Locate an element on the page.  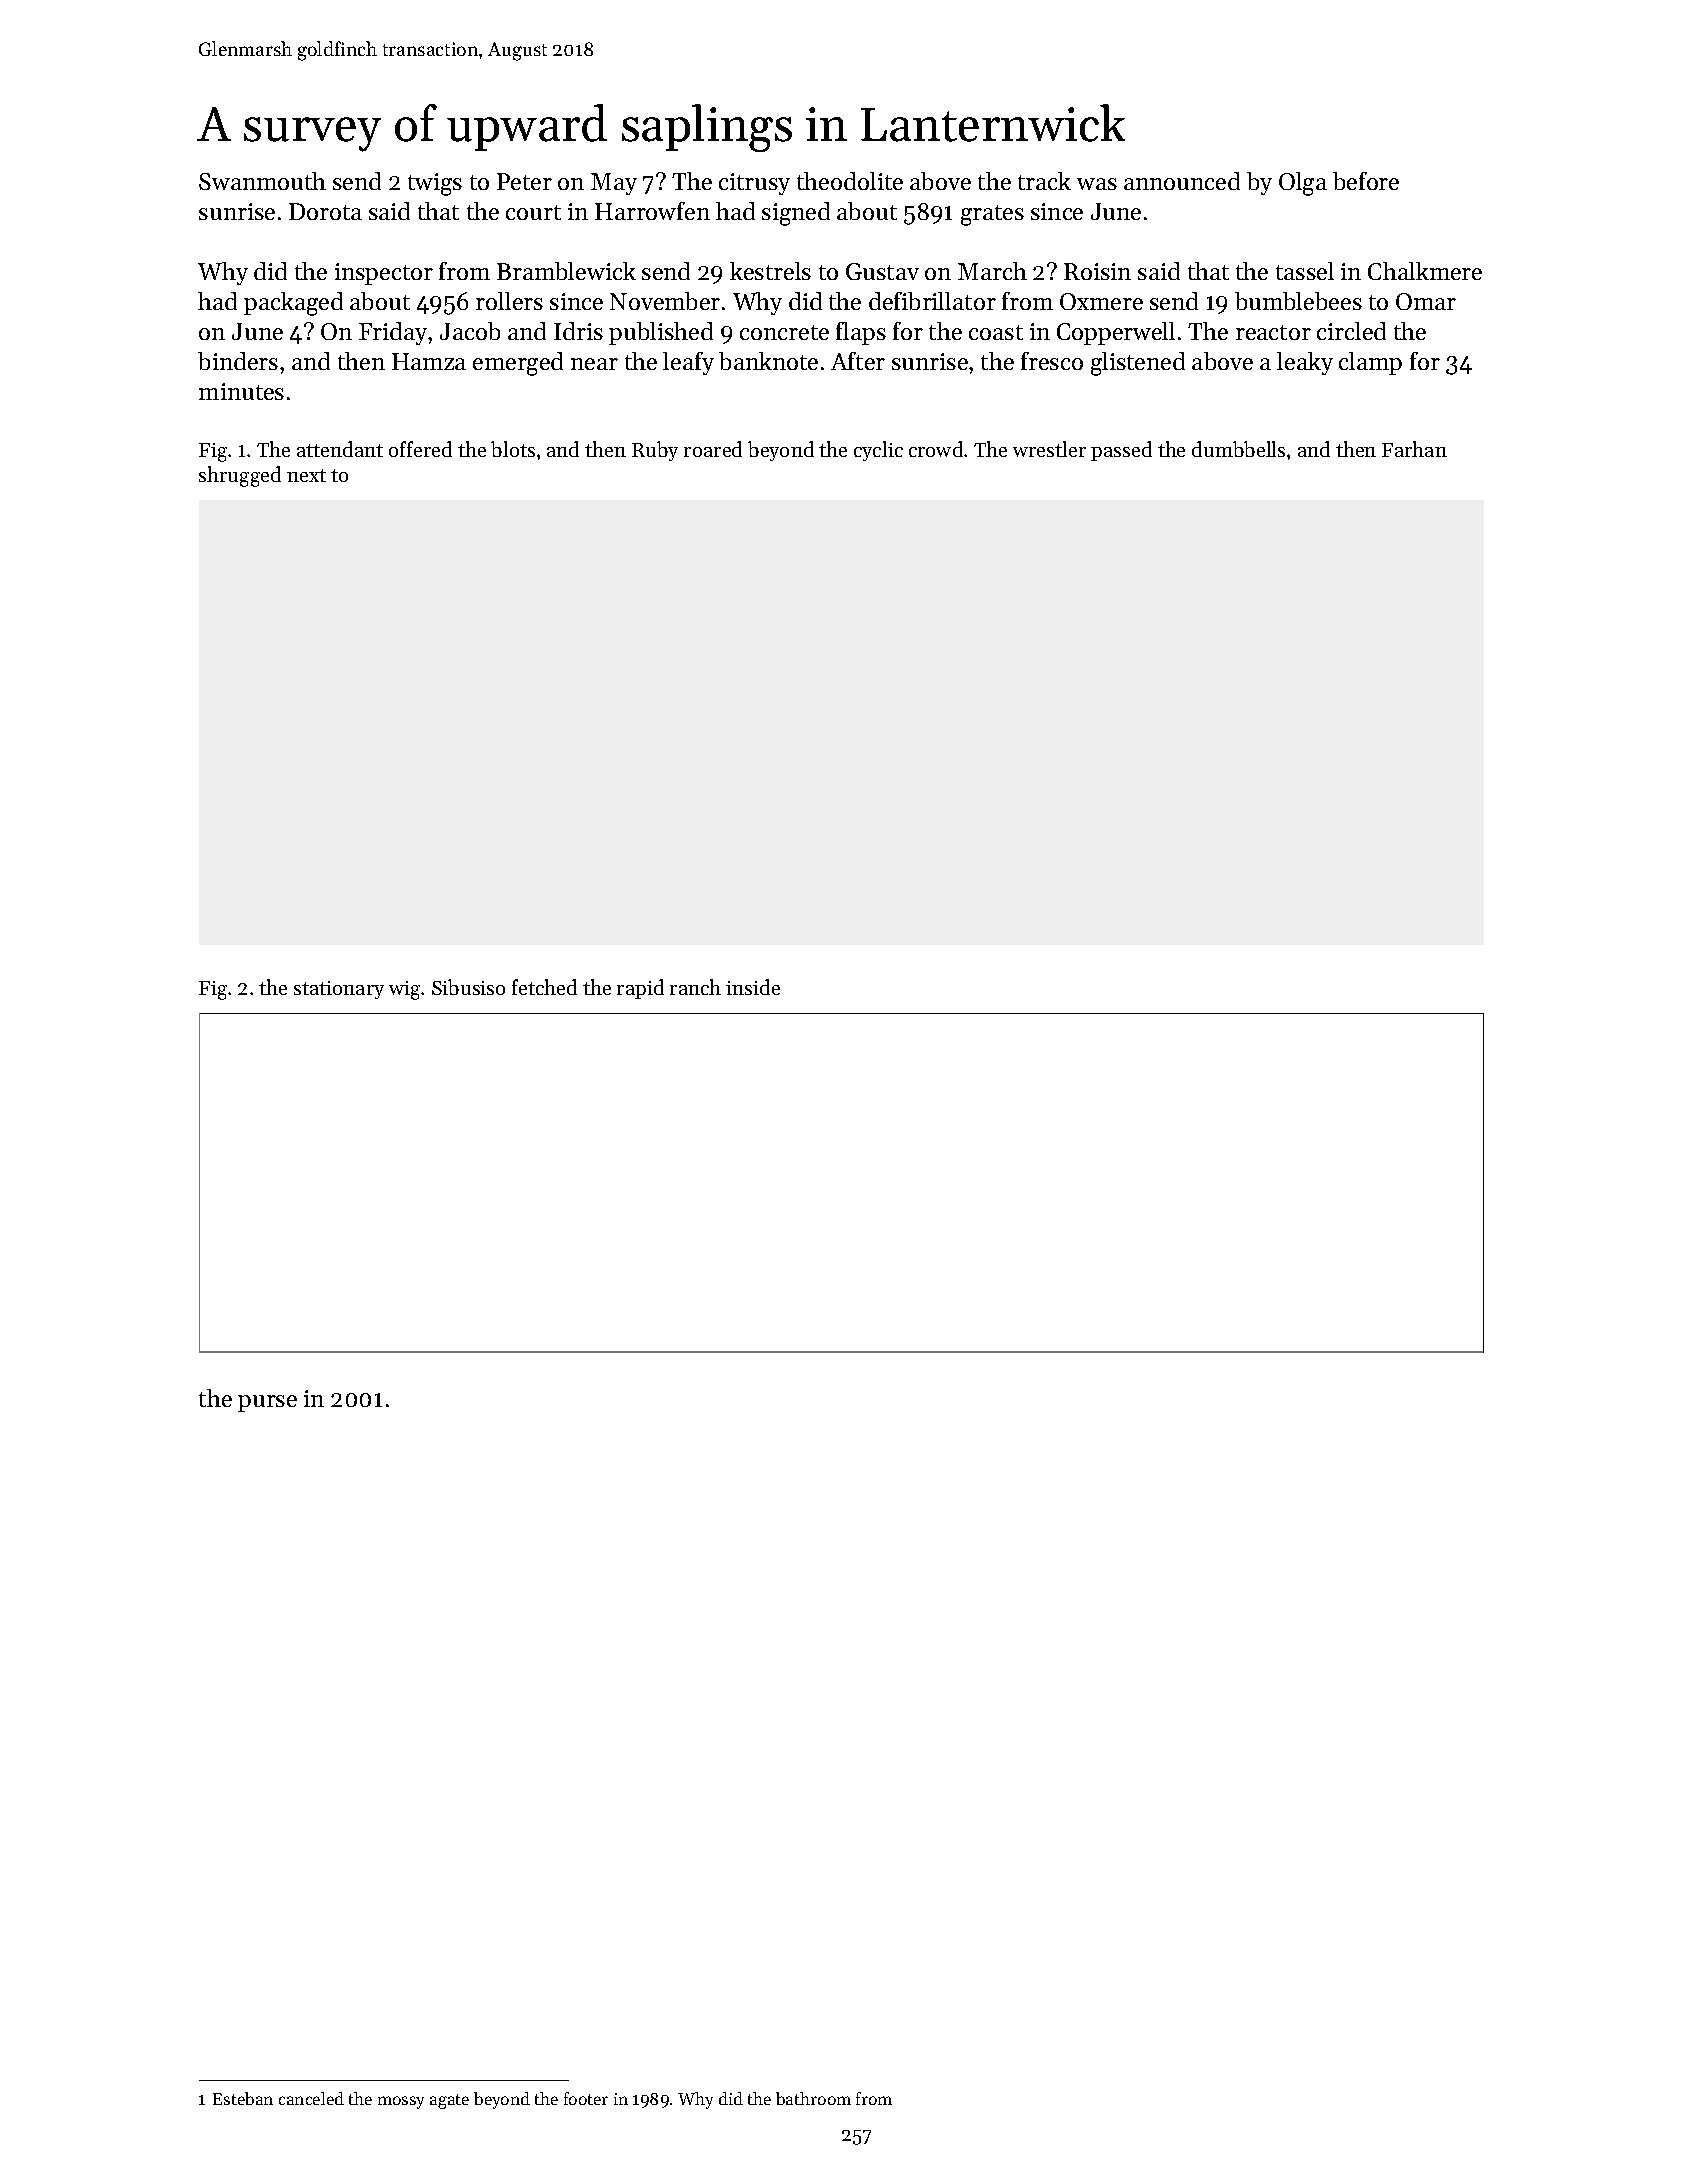
leaky is located at coordinates (1305, 363).
